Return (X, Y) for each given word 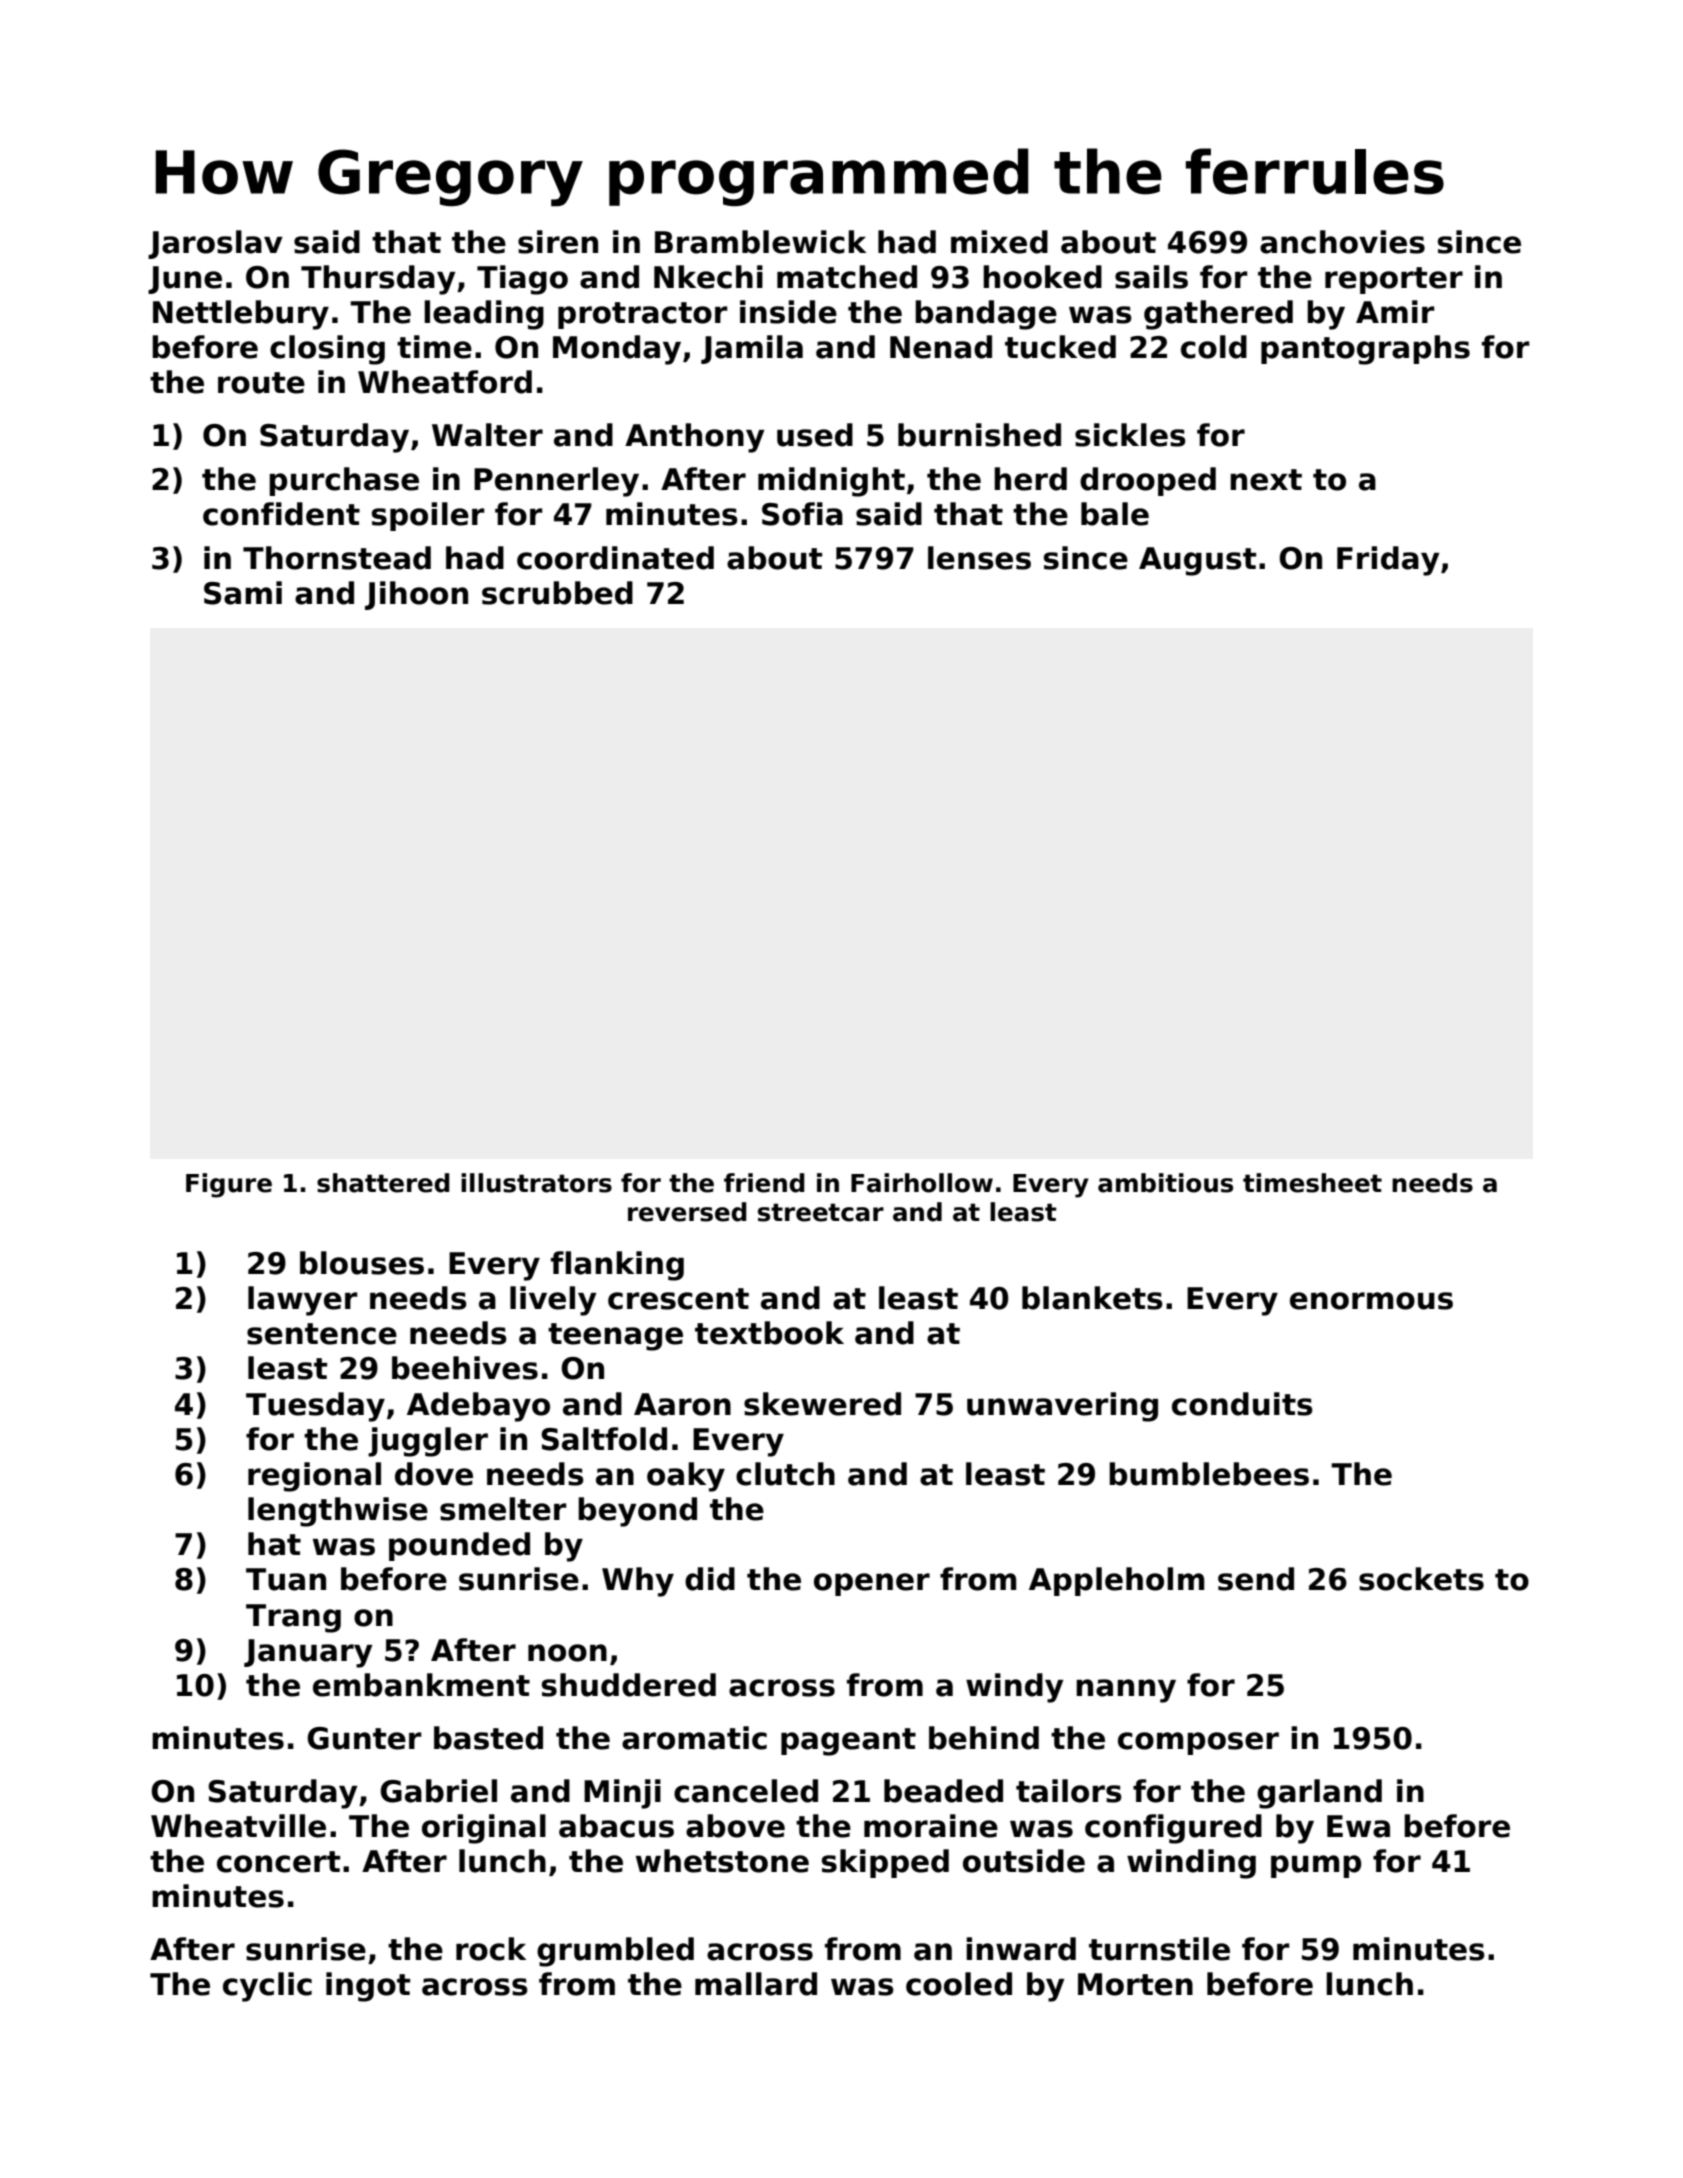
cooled (959, 1984)
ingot (368, 1987)
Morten (1135, 1984)
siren (558, 242)
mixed (999, 242)
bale (1115, 514)
